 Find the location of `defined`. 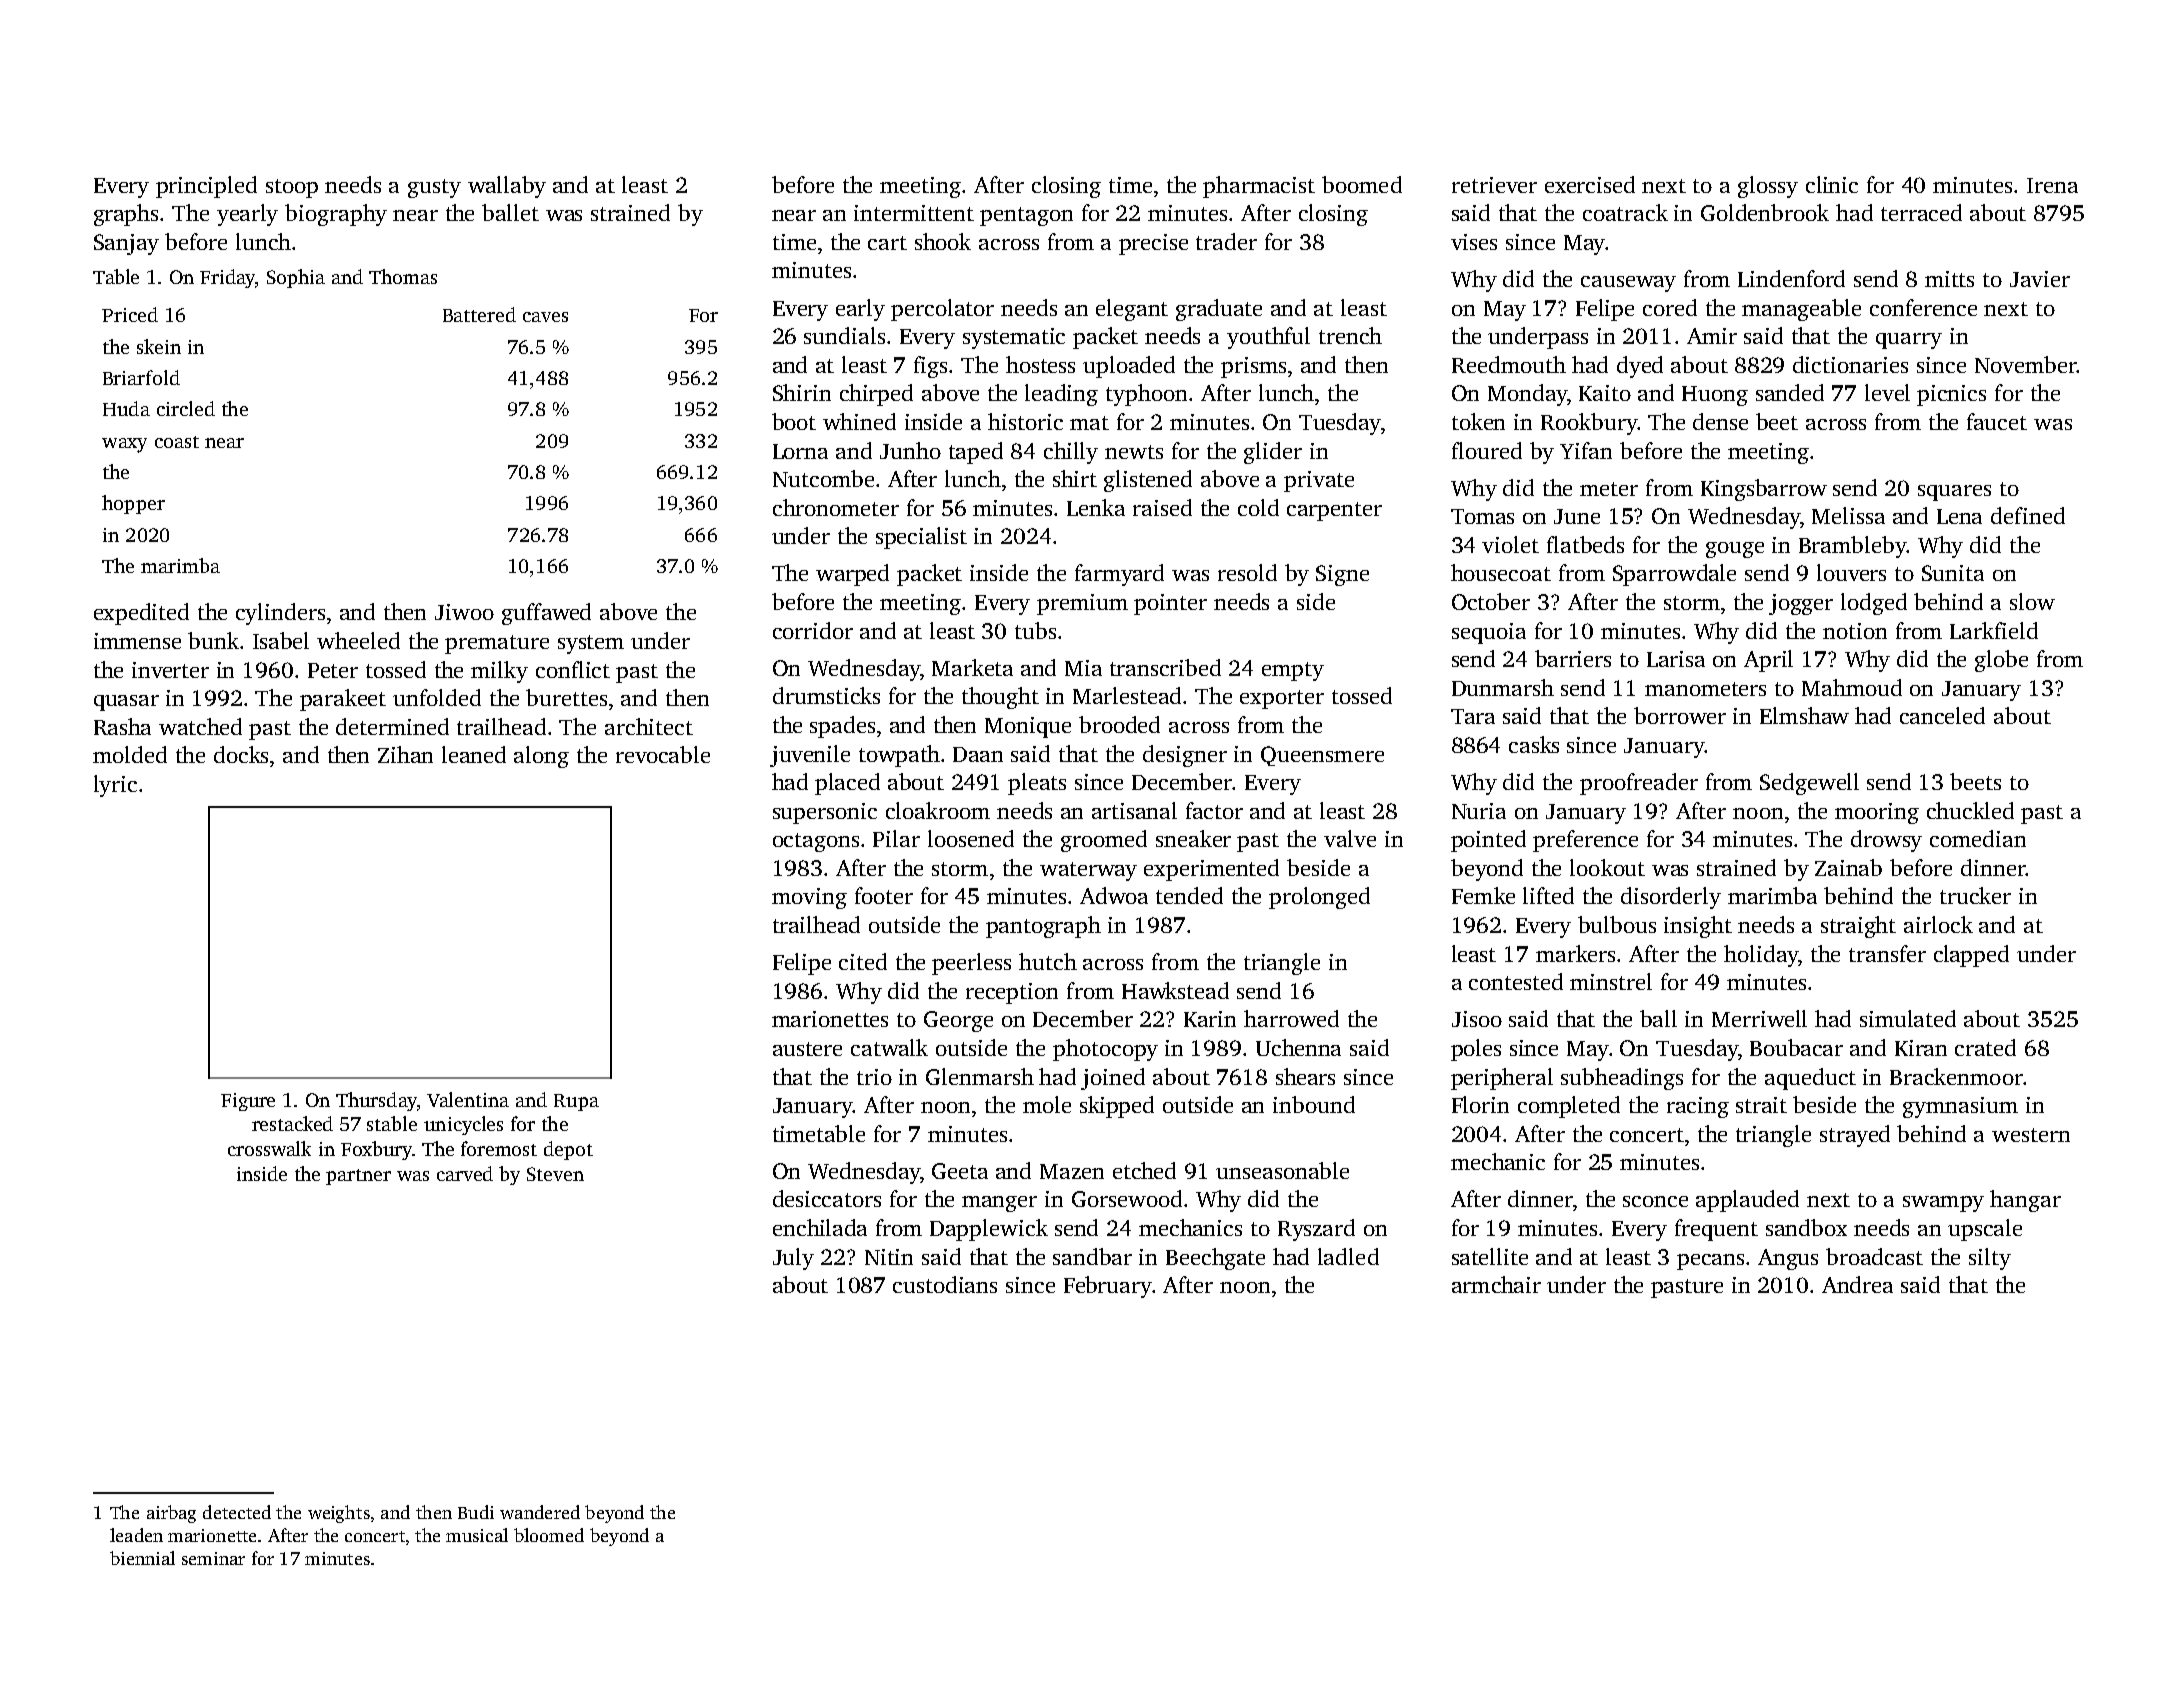

defined is located at coordinates (2028, 515).
